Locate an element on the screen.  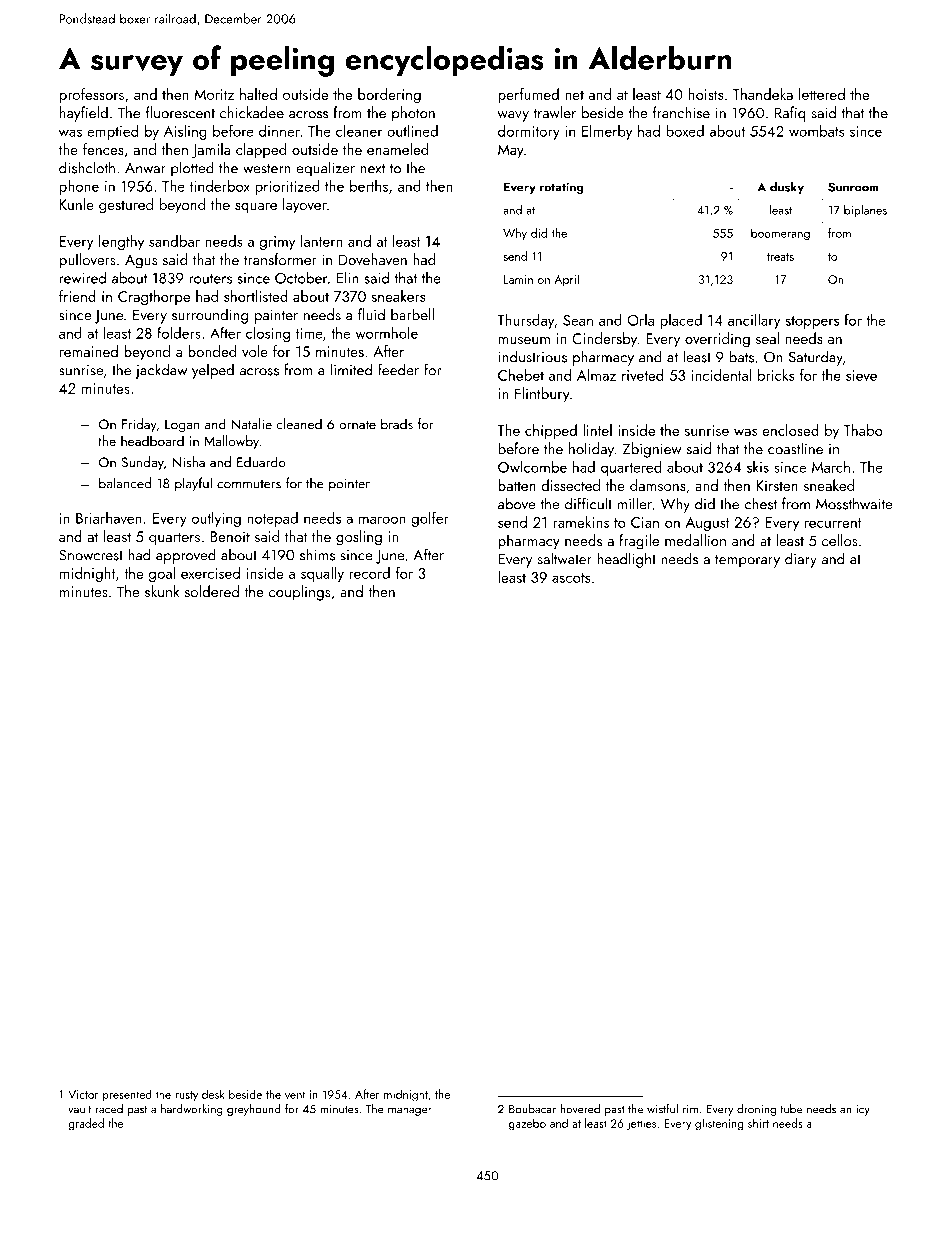
diary is located at coordinates (801, 560).
